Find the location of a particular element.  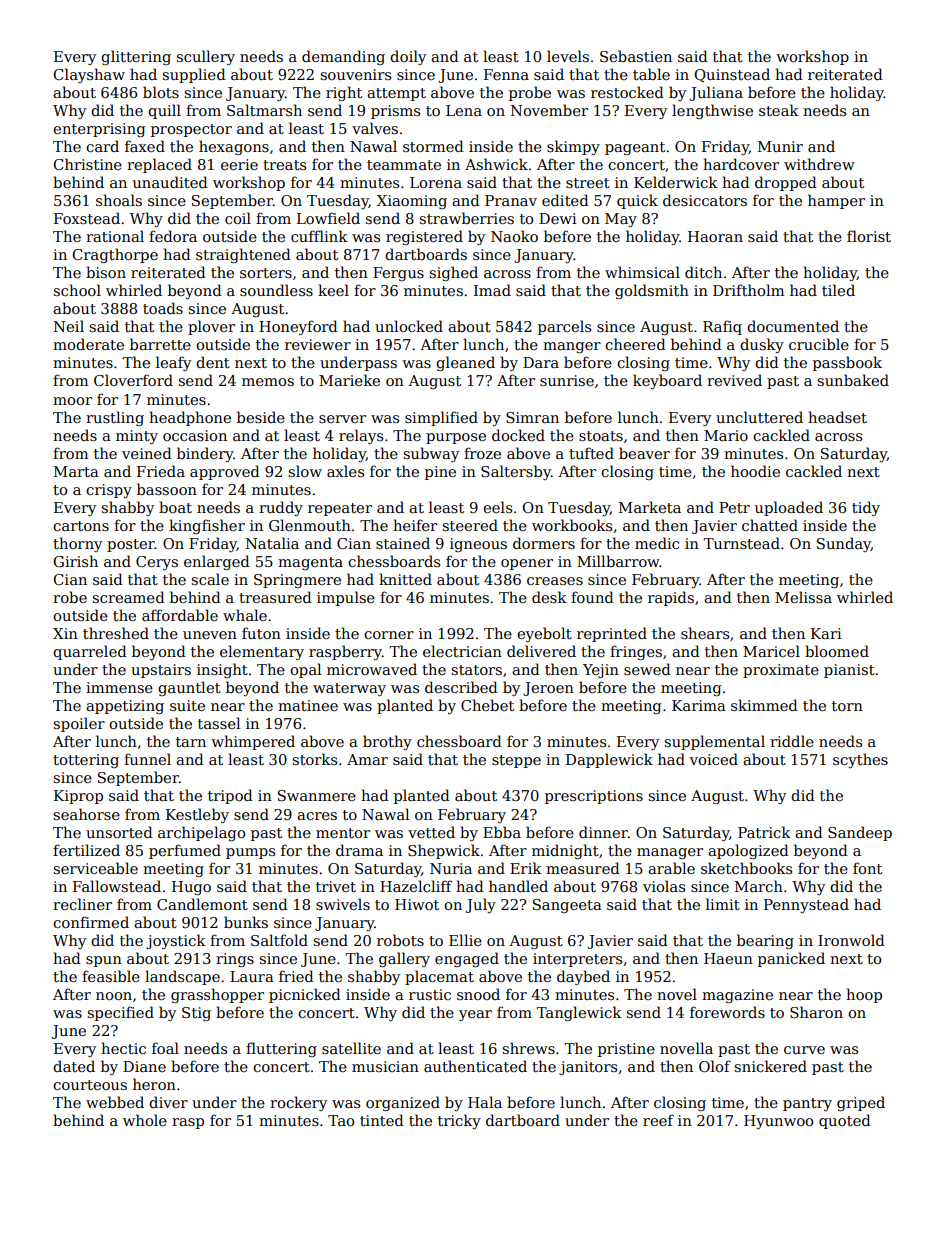

tricky is located at coordinates (459, 1121).
